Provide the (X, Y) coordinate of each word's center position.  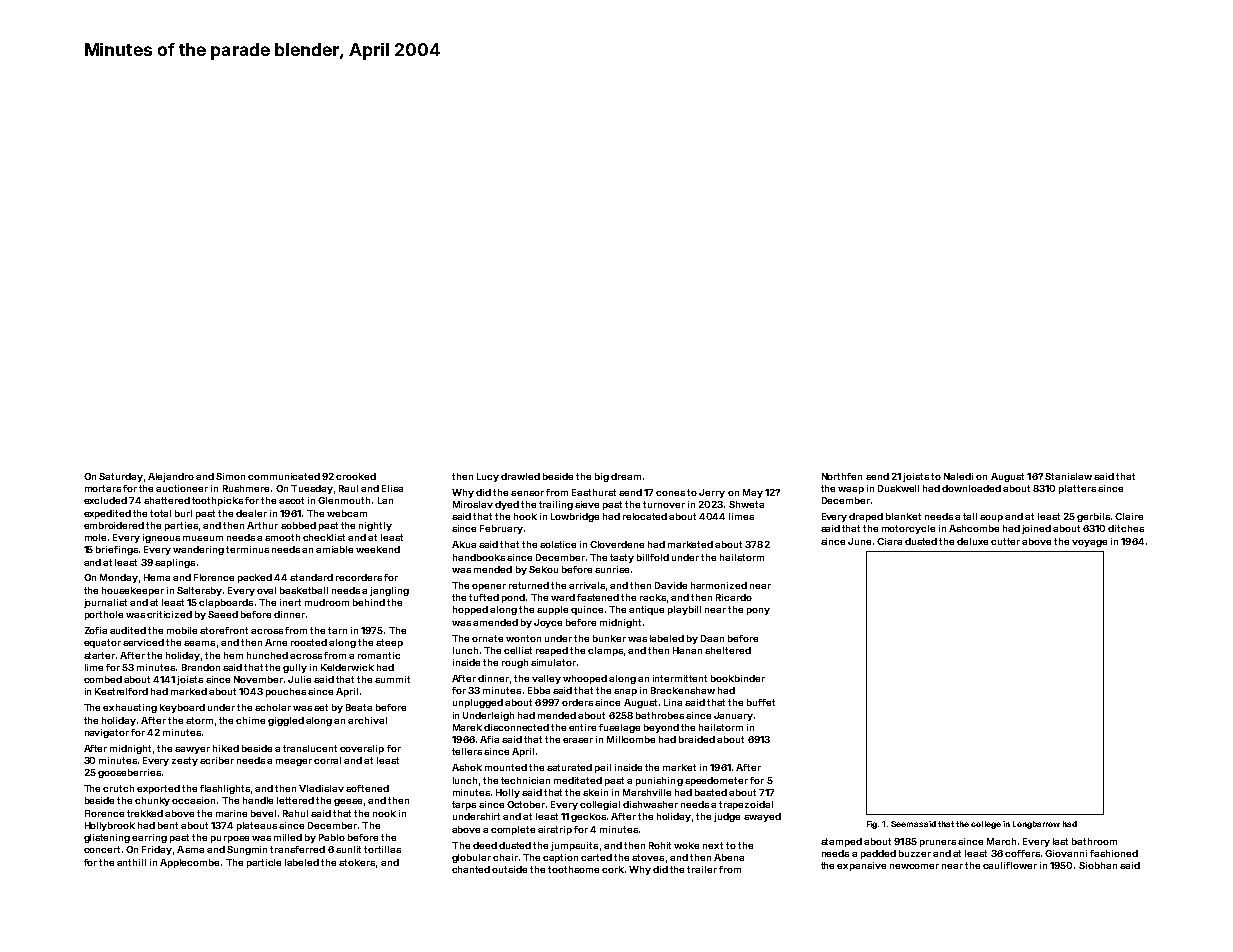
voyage (1089, 543)
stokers (357, 862)
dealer (251, 513)
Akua (464, 544)
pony (758, 611)
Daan (712, 638)
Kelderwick (347, 667)
